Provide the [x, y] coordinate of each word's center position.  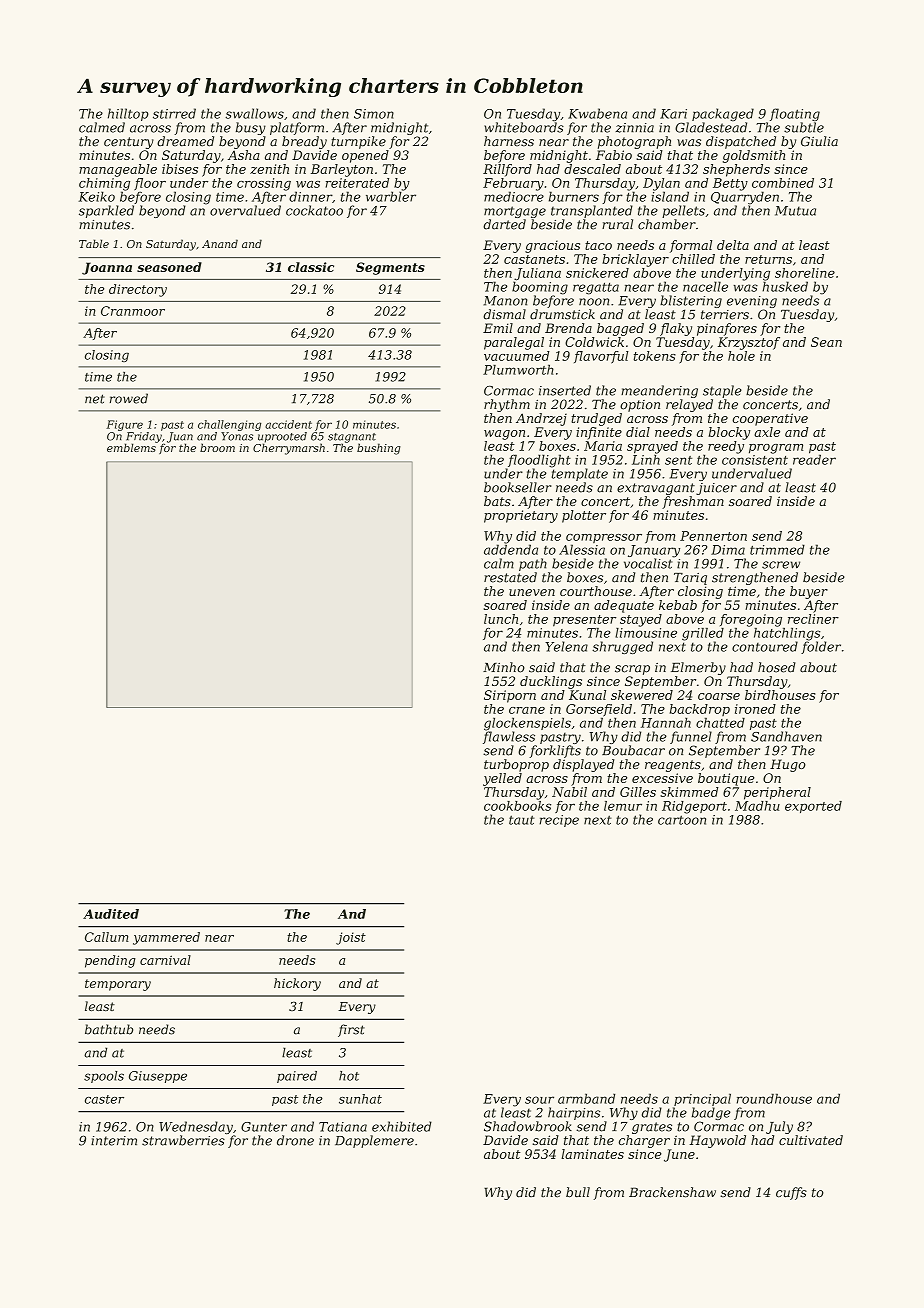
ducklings [551, 682]
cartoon [682, 820]
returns [768, 259]
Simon [374, 114]
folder [821, 647]
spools [104, 1077]
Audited [111, 914]
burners [574, 196]
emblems [131, 447]
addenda [511, 549]
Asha [244, 155]
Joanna [107, 268]
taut [521, 820]
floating [795, 115]
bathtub [109, 1029]
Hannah [666, 723]
